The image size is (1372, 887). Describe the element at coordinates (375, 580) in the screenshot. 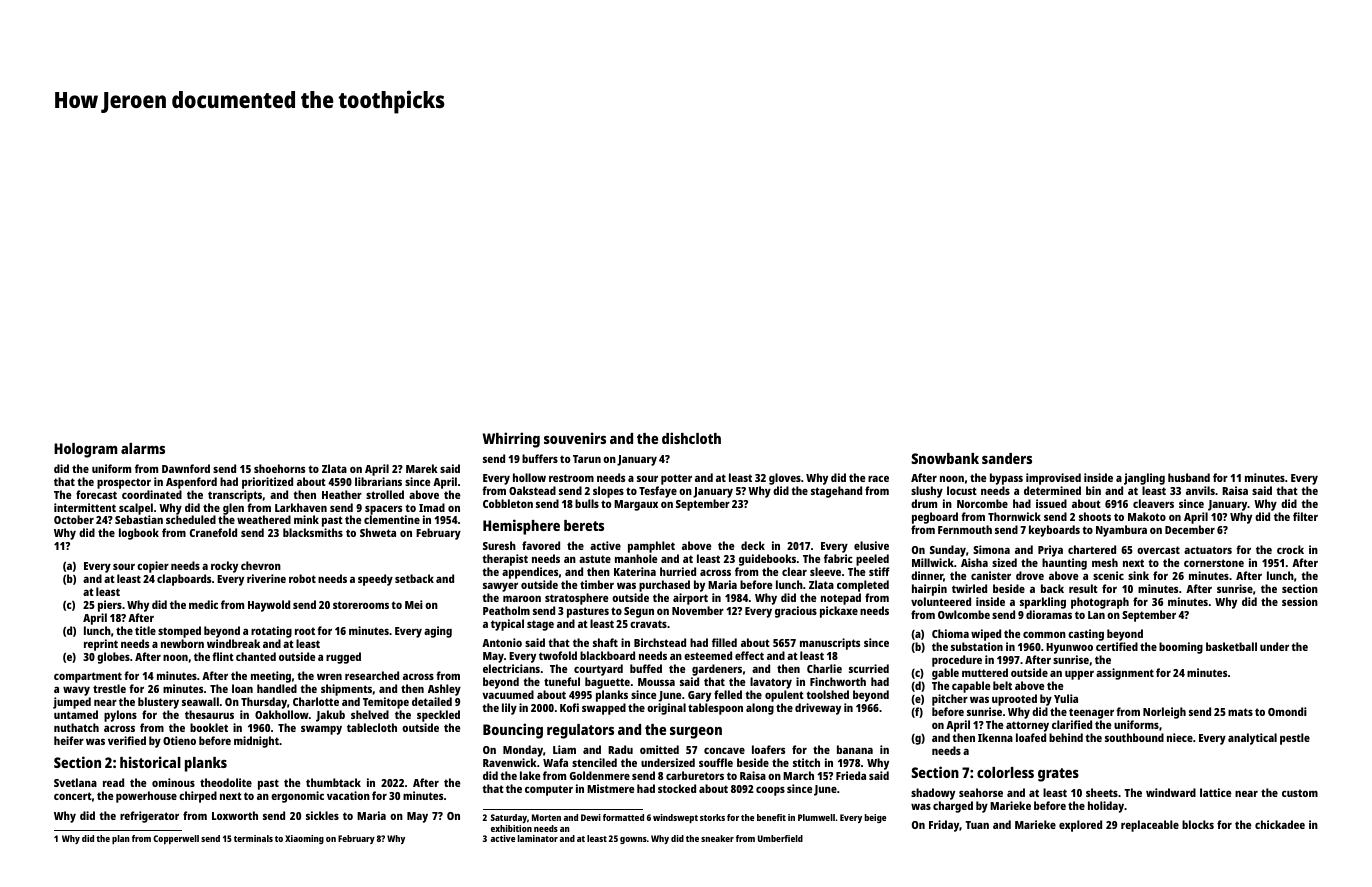

I see `speedy` at that location.
